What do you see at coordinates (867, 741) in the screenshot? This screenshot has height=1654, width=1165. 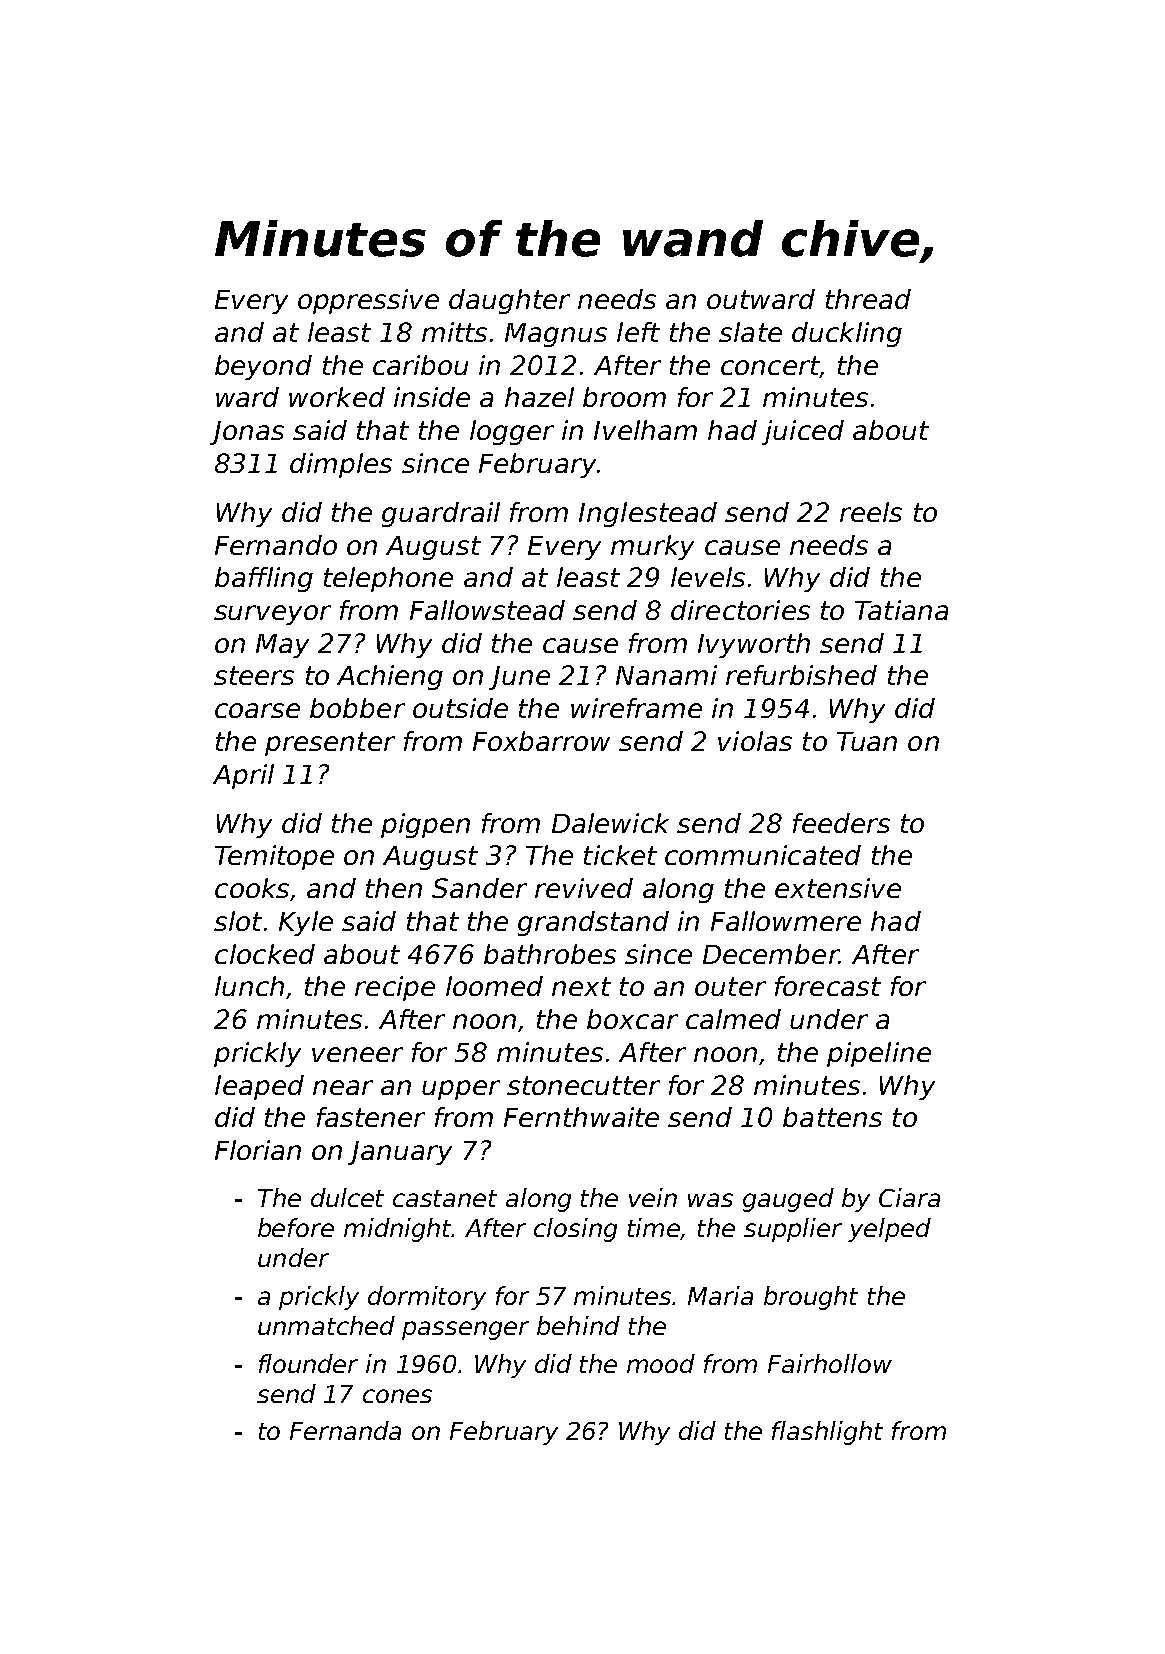 I see `Tuan` at bounding box center [867, 741].
